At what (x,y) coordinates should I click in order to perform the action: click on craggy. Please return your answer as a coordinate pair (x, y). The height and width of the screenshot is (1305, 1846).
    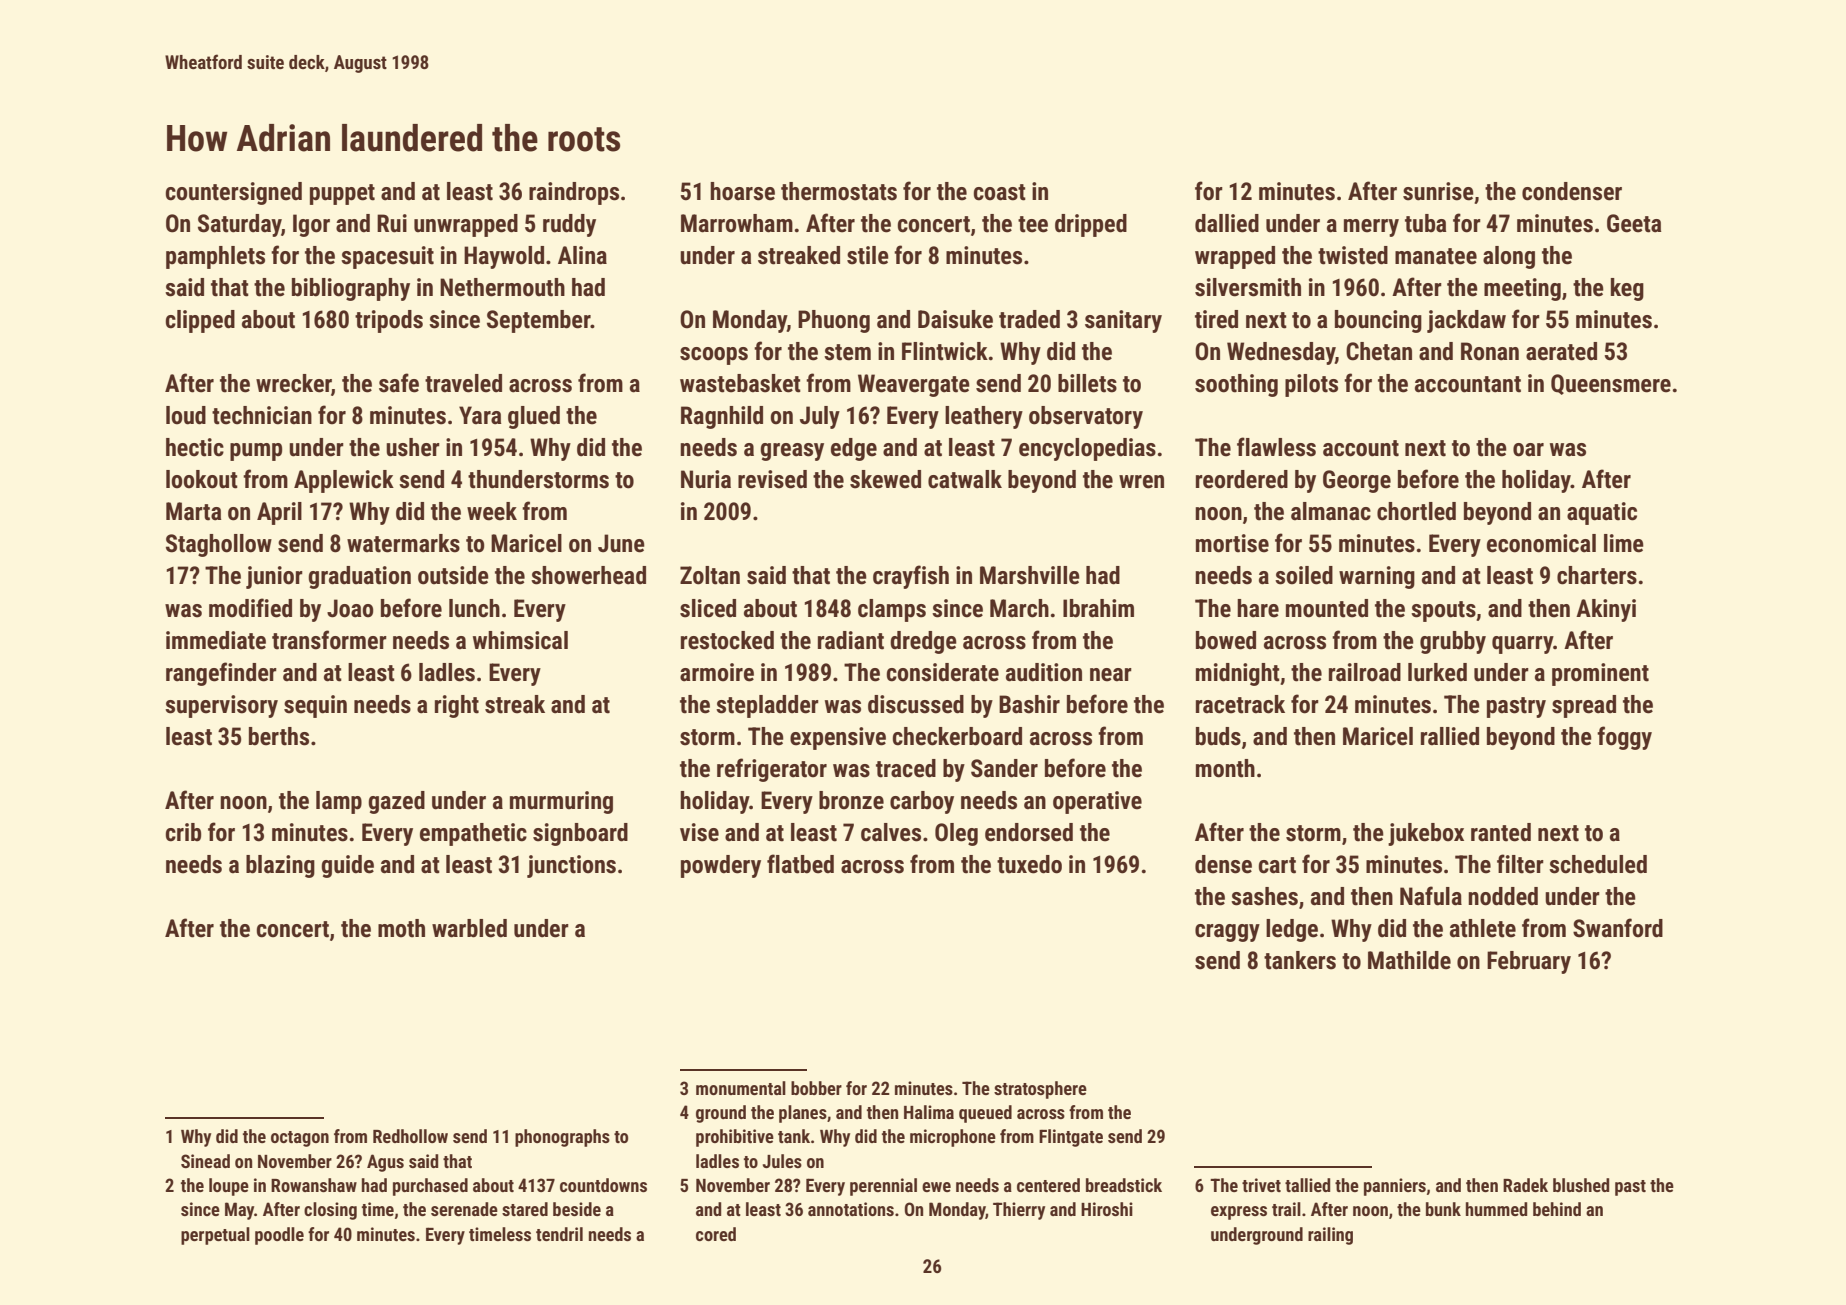
    Looking at the image, I should click on (1227, 933).
